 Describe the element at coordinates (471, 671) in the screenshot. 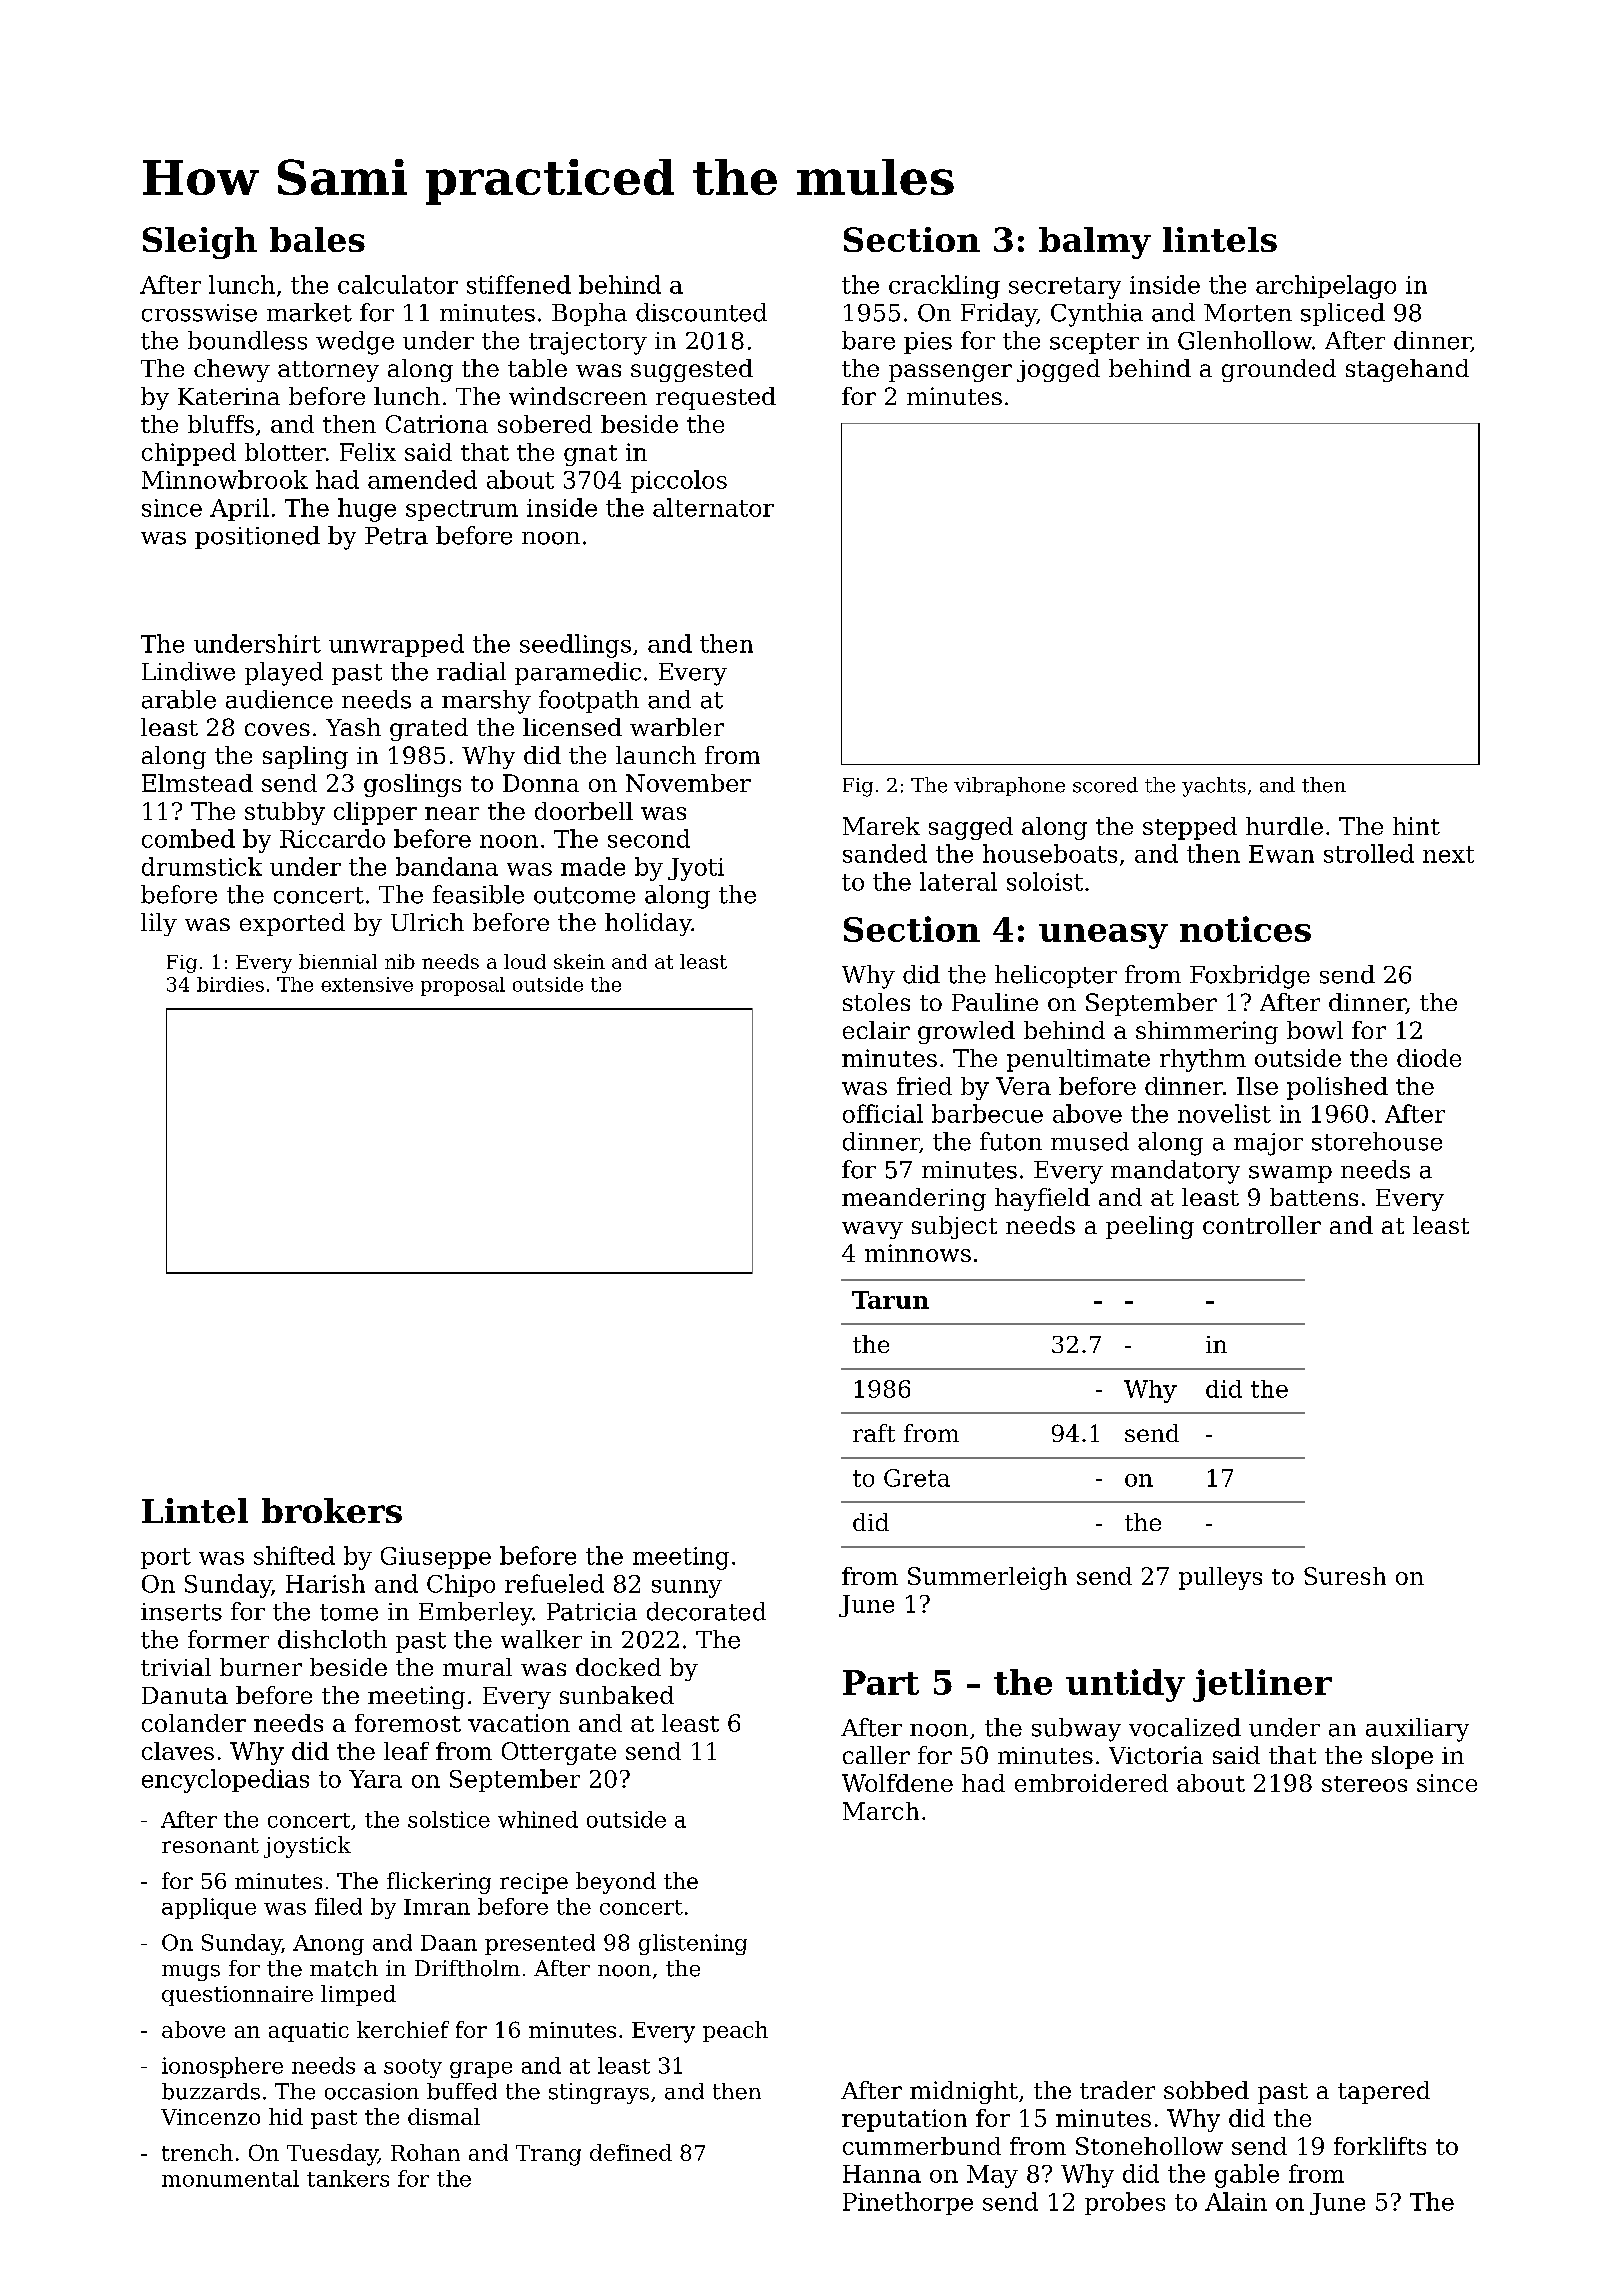

I see `radial` at that location.
